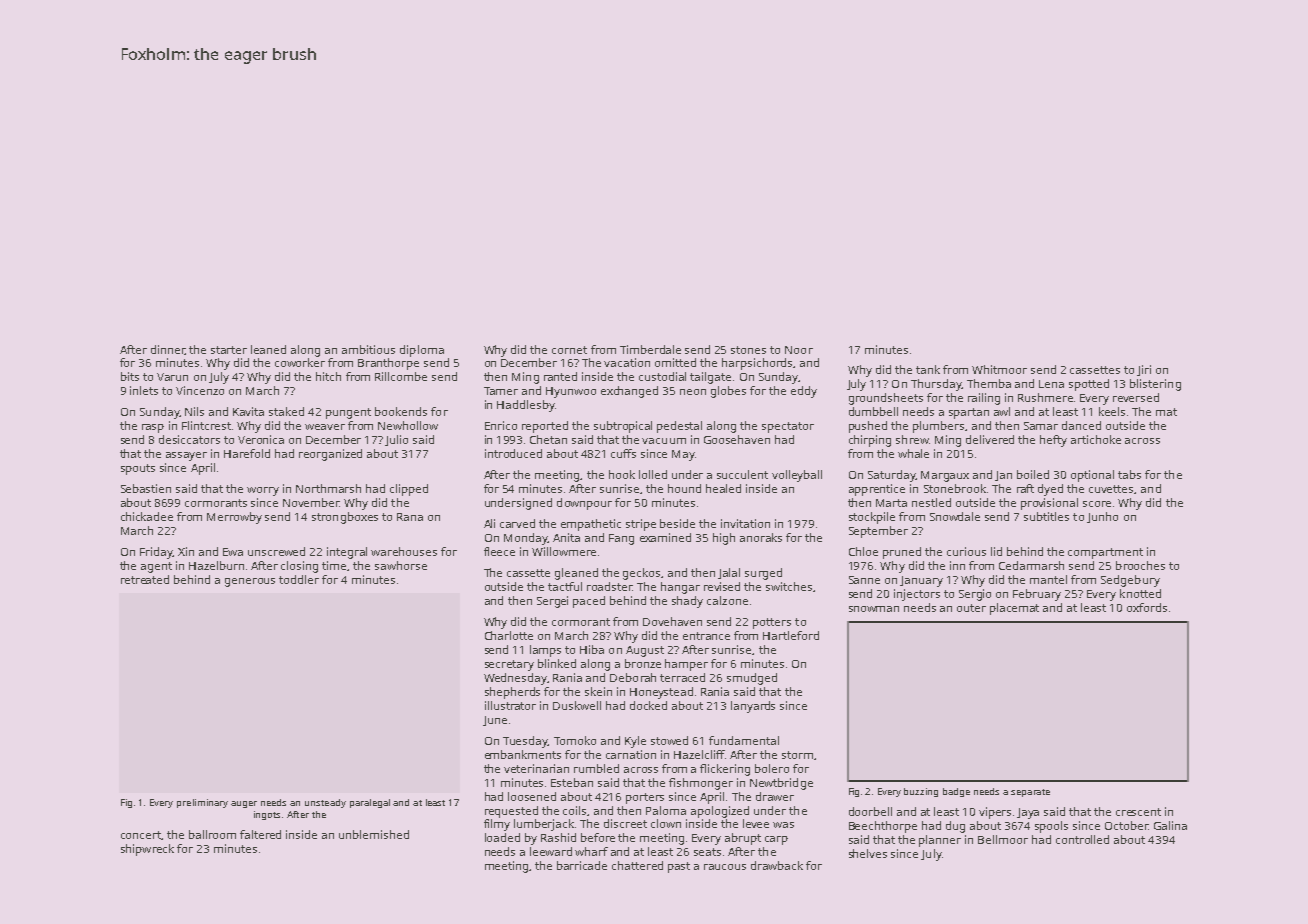  What do you see at coordinates (147, 850) in the screenshot?
I see `shipwreck` at bounding box center [147, 850].
